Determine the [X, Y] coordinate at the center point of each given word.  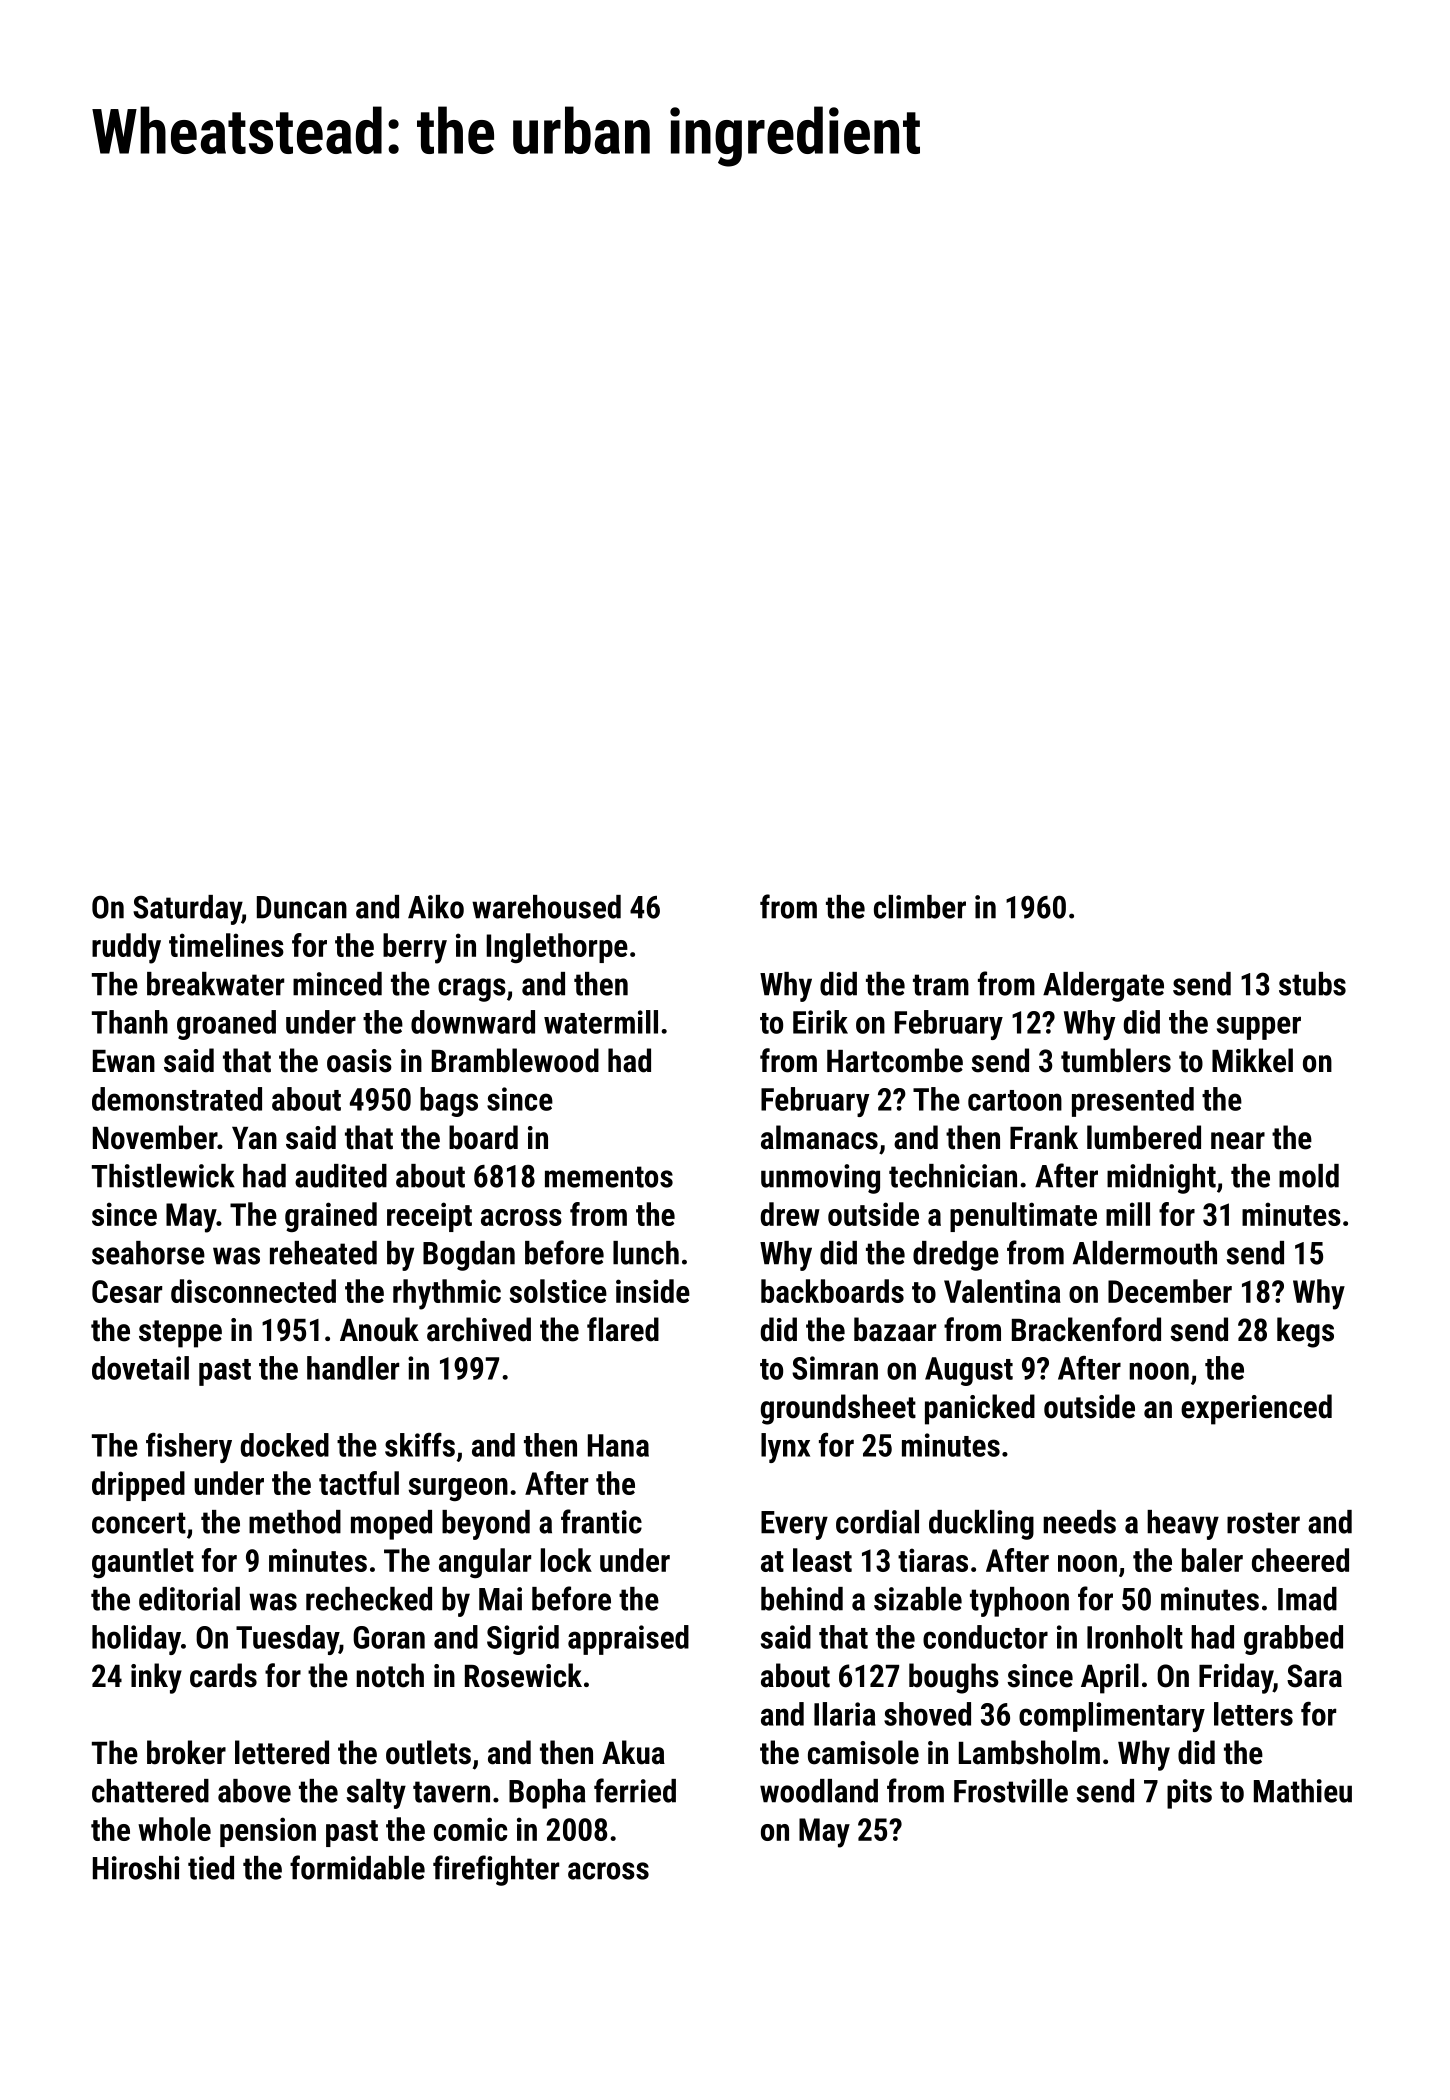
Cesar [127, 1291]
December [1170, 1291]
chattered [150, 1791]
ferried [635, 1790]
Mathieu [1303, 1791]
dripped [138, 1486]
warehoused [546, 907]
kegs [1305, 1332]
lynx [785, 1448]
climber [920, 907]
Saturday [187, 910]
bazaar [895, 1329]
